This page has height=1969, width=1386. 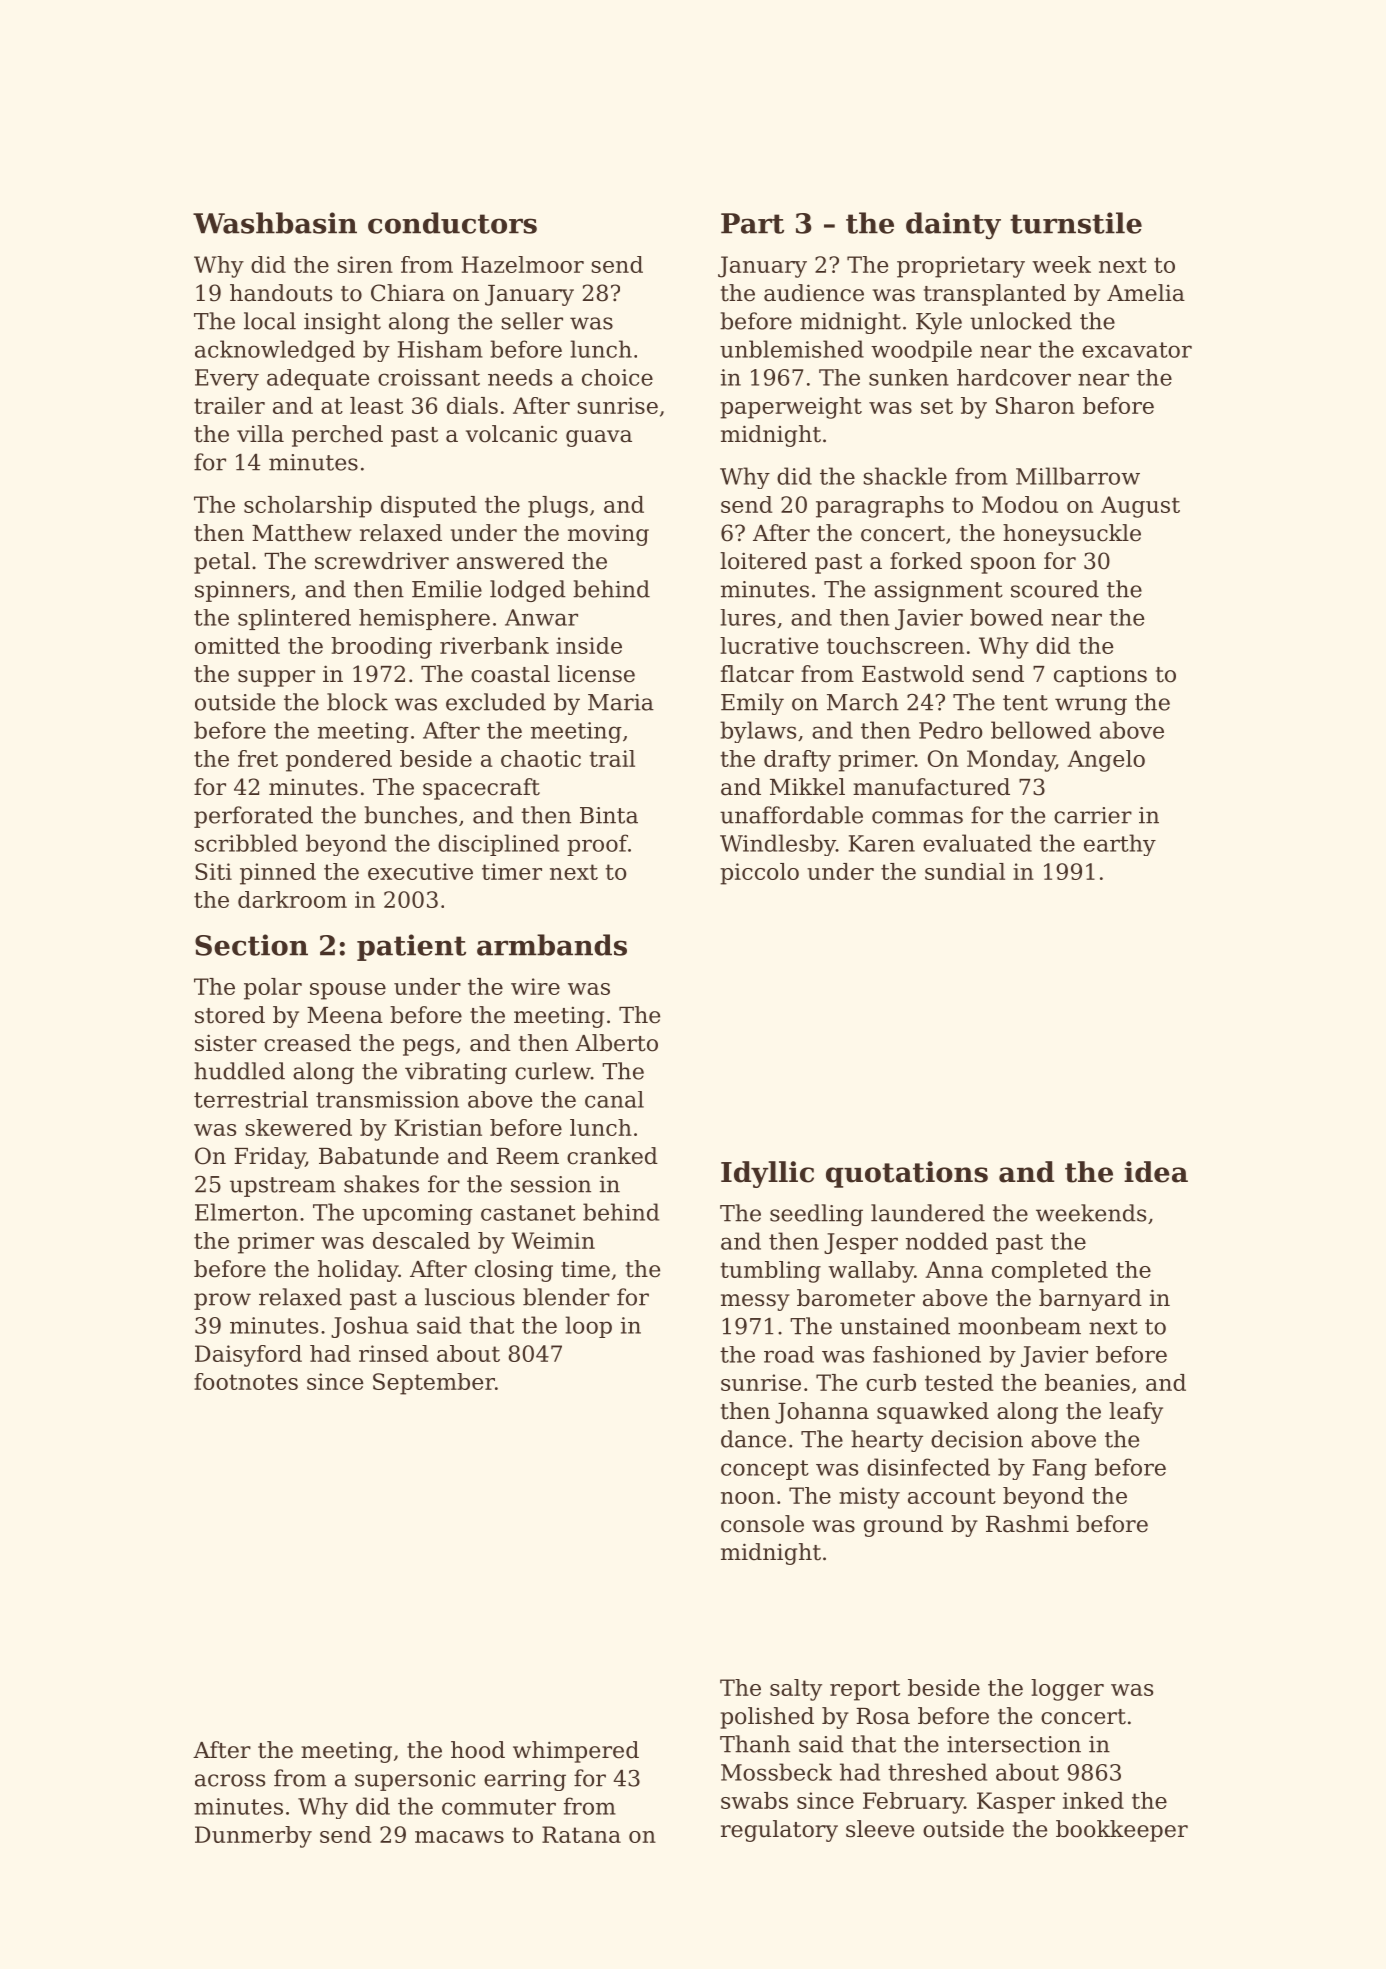 I want to click on Dunmerby, so click(x=253, y=1837).
